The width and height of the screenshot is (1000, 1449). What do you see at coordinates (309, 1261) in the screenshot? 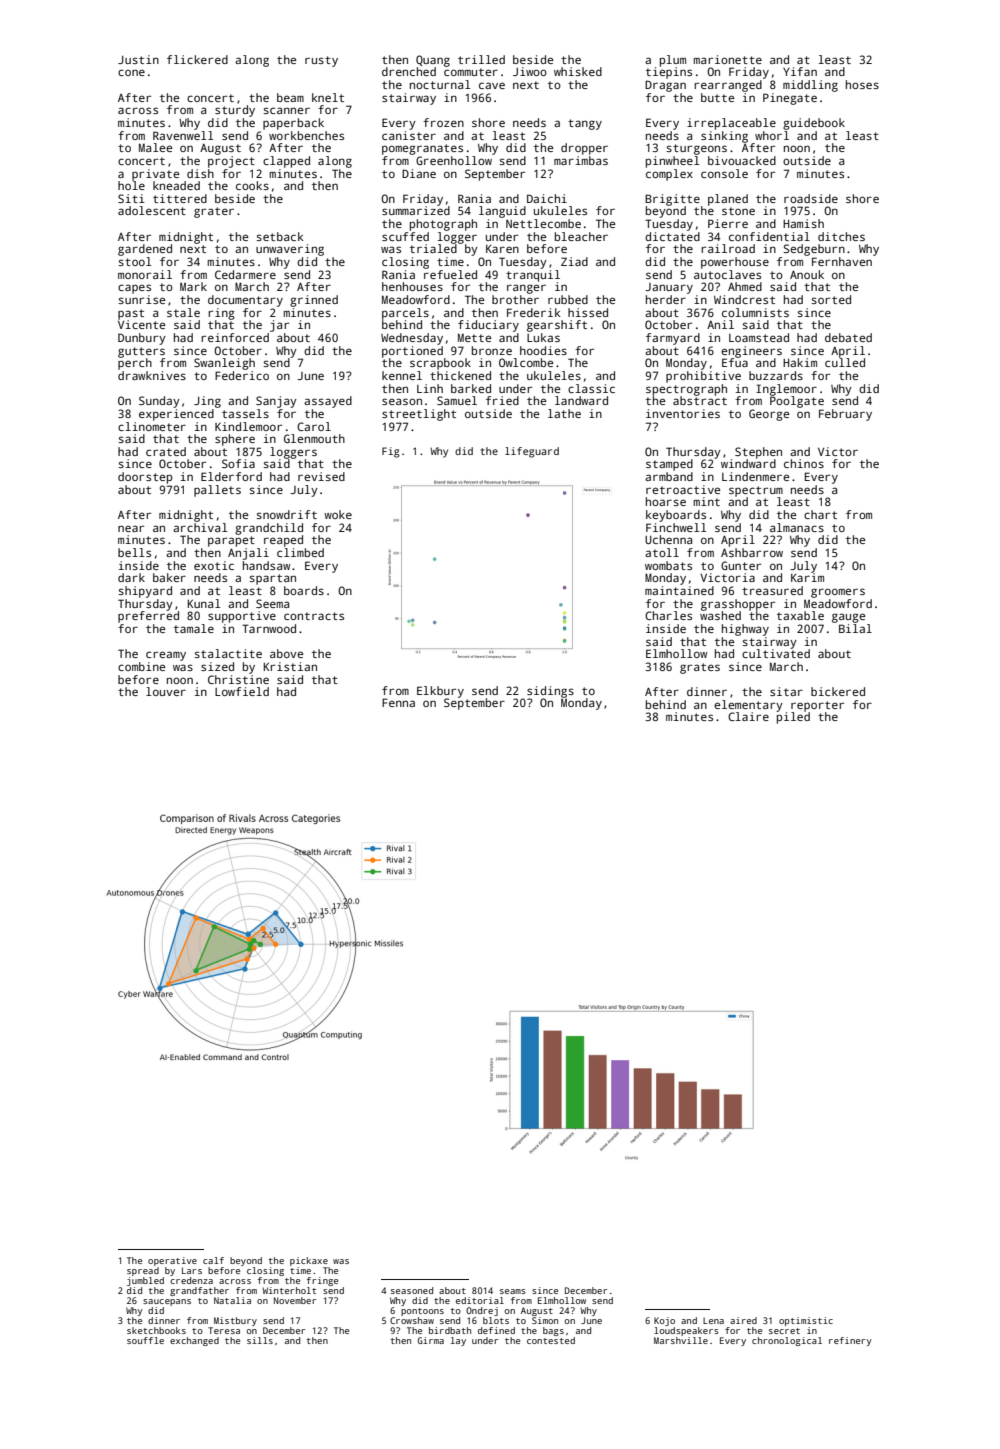
I see `pickaxe` at bounding box center [309, 1261].
